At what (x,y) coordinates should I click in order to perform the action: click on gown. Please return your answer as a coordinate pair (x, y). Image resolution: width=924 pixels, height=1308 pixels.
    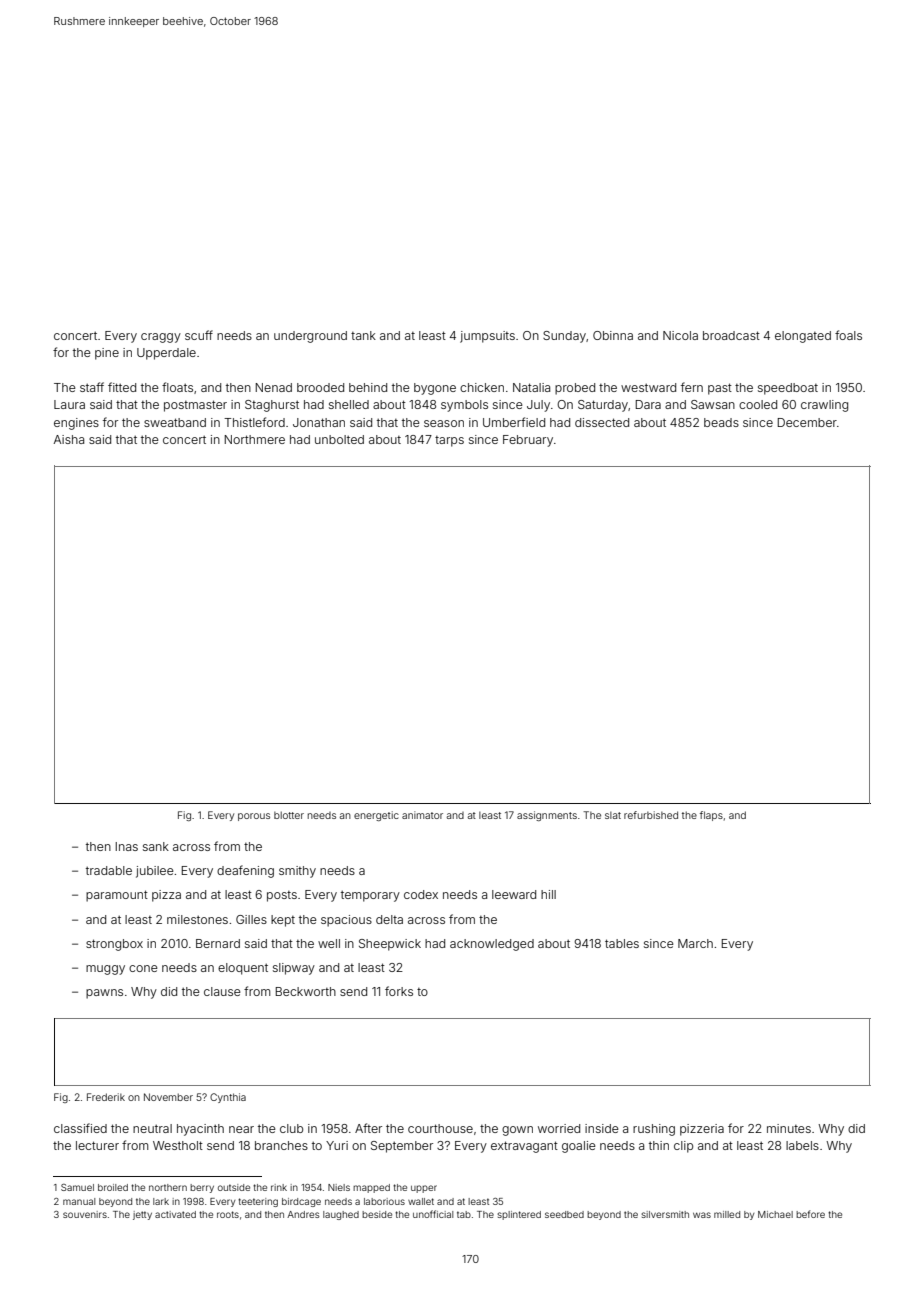
    Looking at the image, I should click on (517, 1131).
